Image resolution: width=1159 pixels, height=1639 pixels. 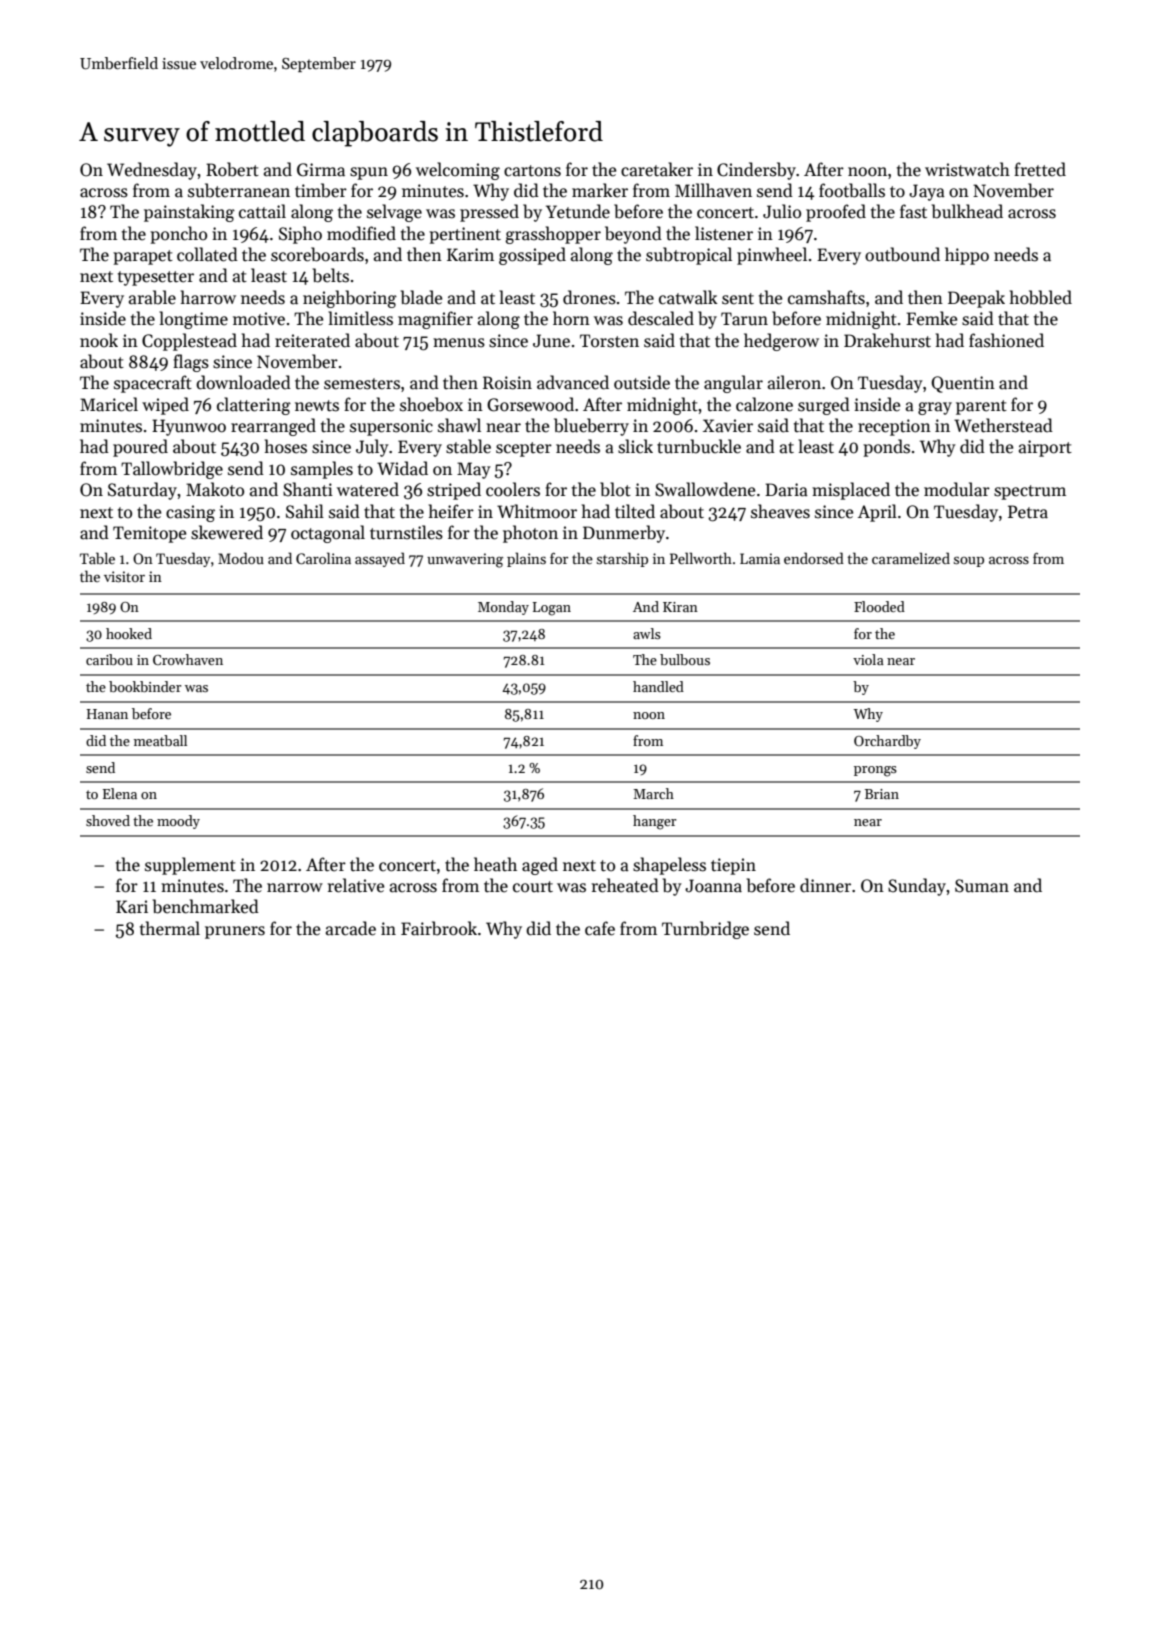 What do you see at coordinates (658, 686) in the image?
I see `handled` at bounding box center [658, 686].
